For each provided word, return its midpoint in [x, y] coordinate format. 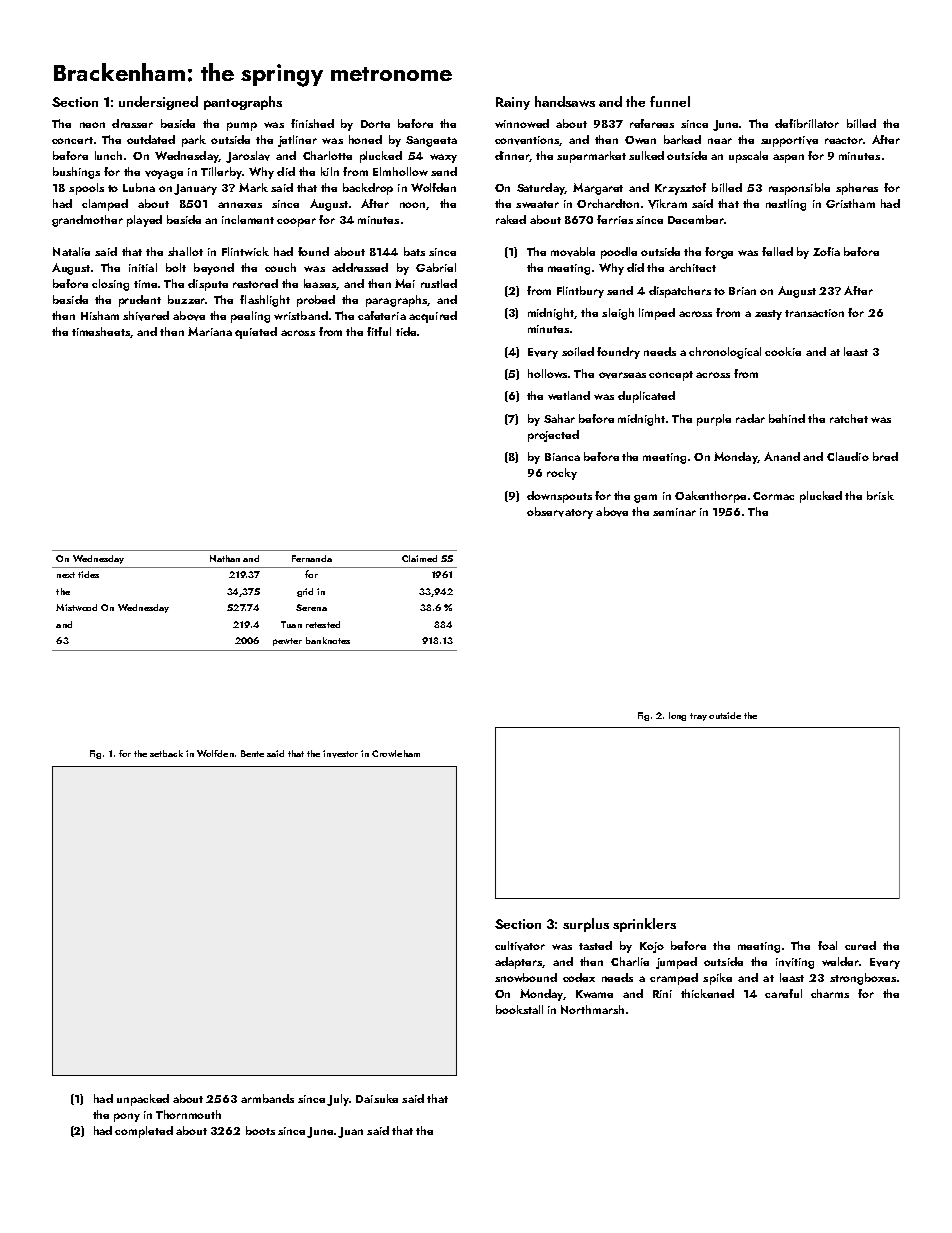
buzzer [186, 299]
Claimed [419, 558]
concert [72, 140]
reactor [844, 140]
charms [830, 993]
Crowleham [396, 753]
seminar [674, 512]
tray [698, 717]
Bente [252, 753]
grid [305, 592]
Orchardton [608, 203]
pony [127, 1117]
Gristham [850, 203]
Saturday [541, 189]
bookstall [519, 1009]
